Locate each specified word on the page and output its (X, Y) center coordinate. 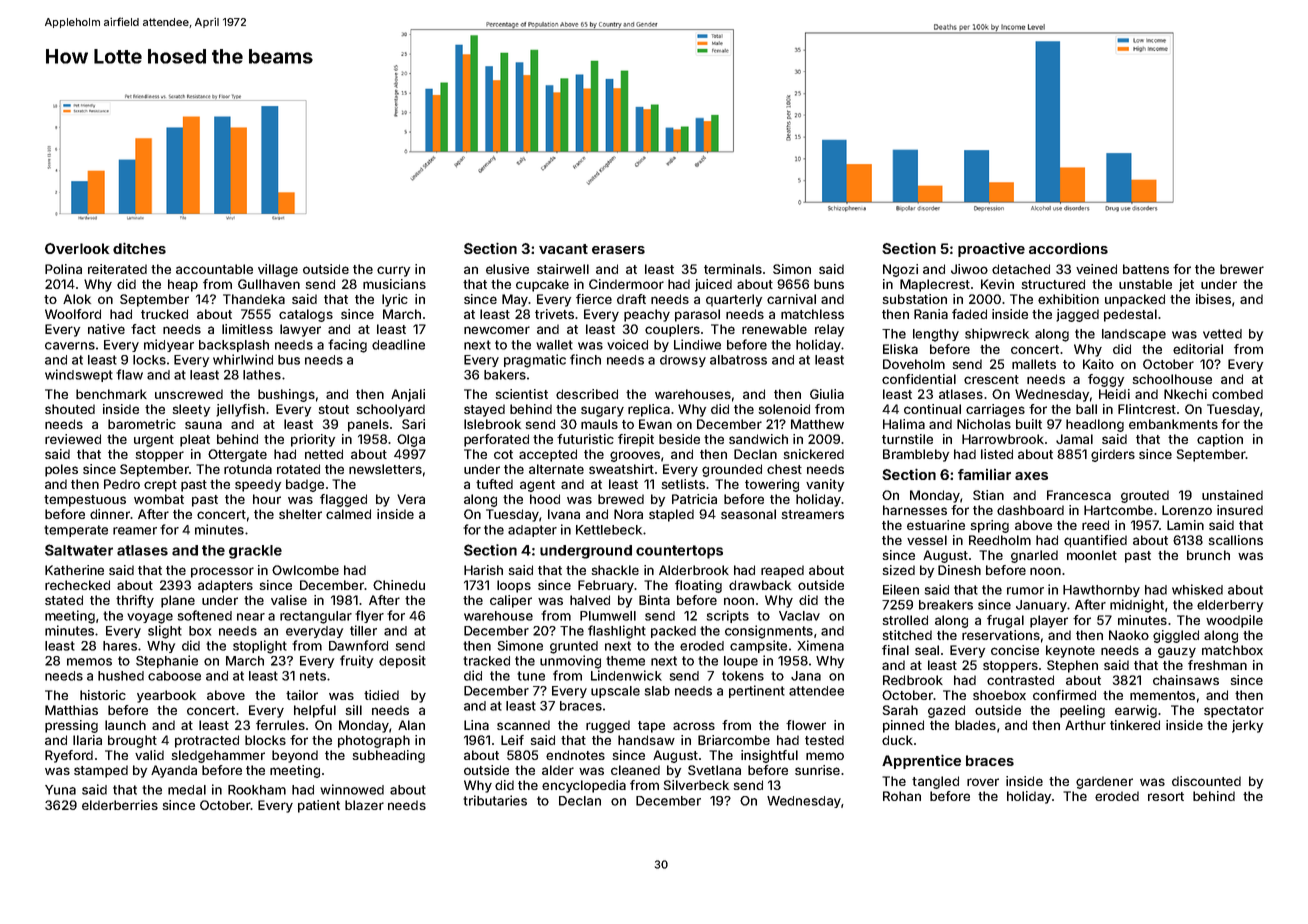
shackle (615, 570)
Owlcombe (305, 570)
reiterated (117, 269)
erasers (618, 250)
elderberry (1230, 606)
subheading (388, 756)
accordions (1068, 248)
